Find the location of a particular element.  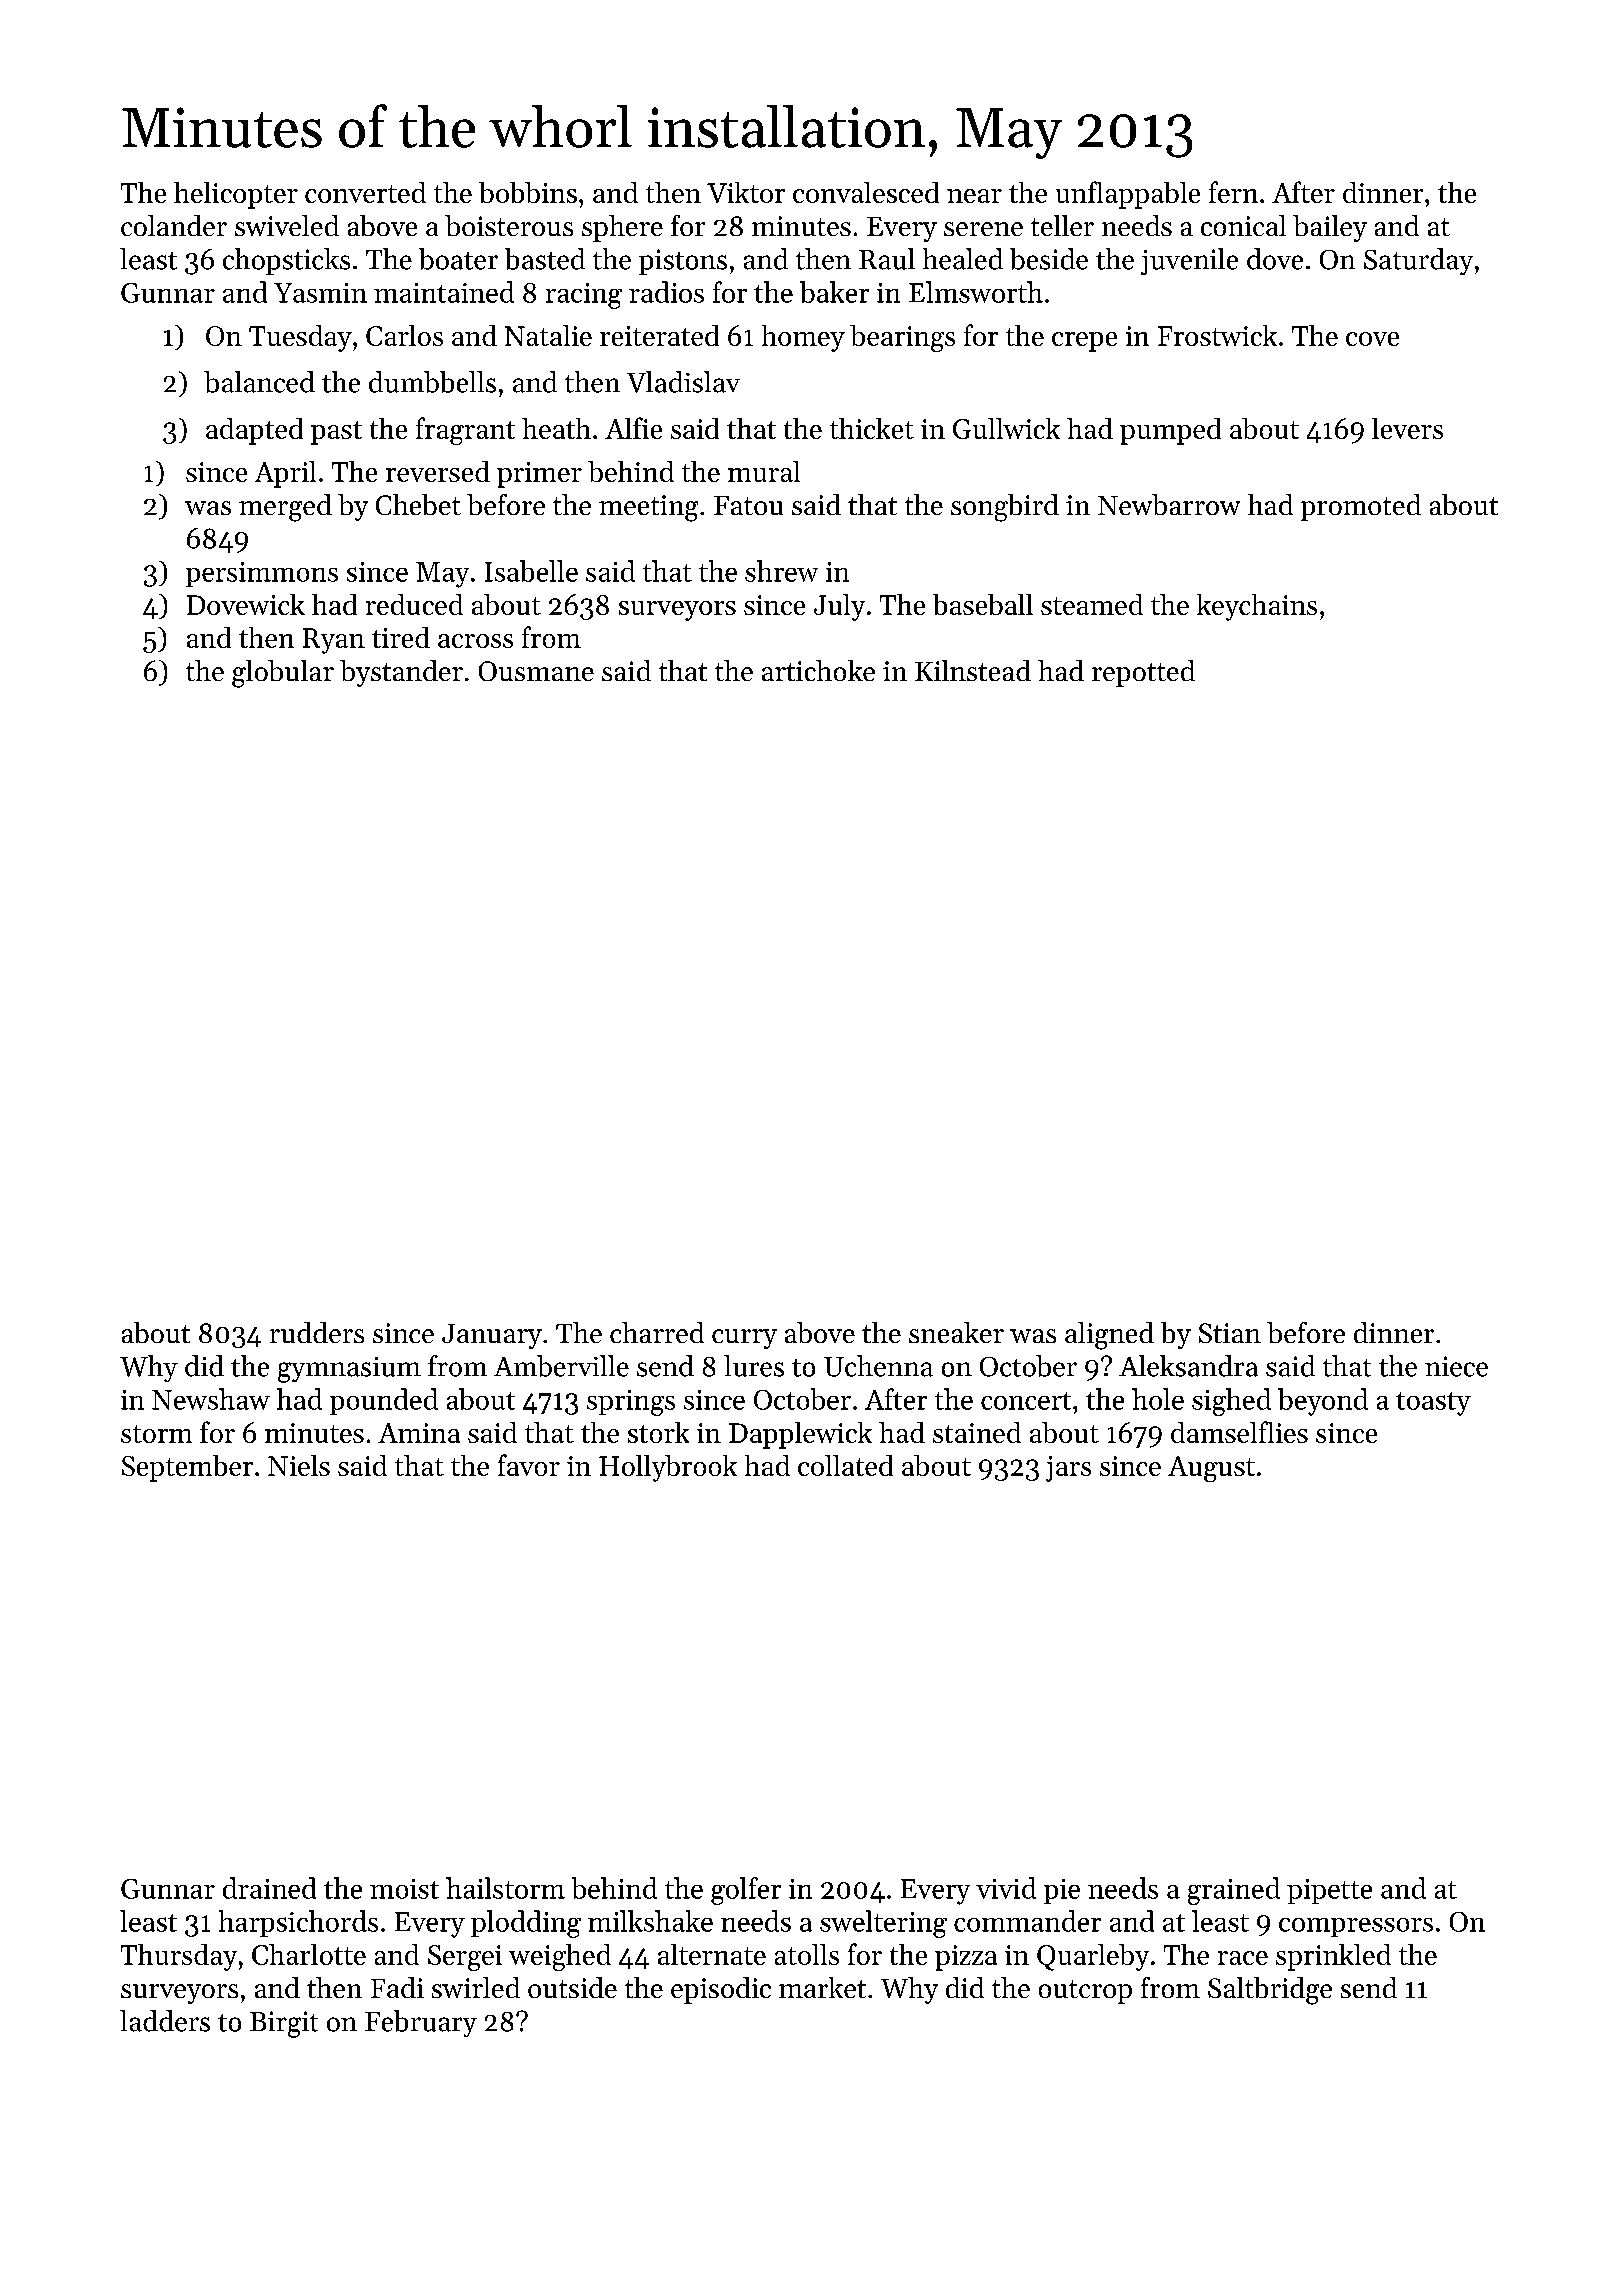

August is located at coordinates (1211, 1469).
